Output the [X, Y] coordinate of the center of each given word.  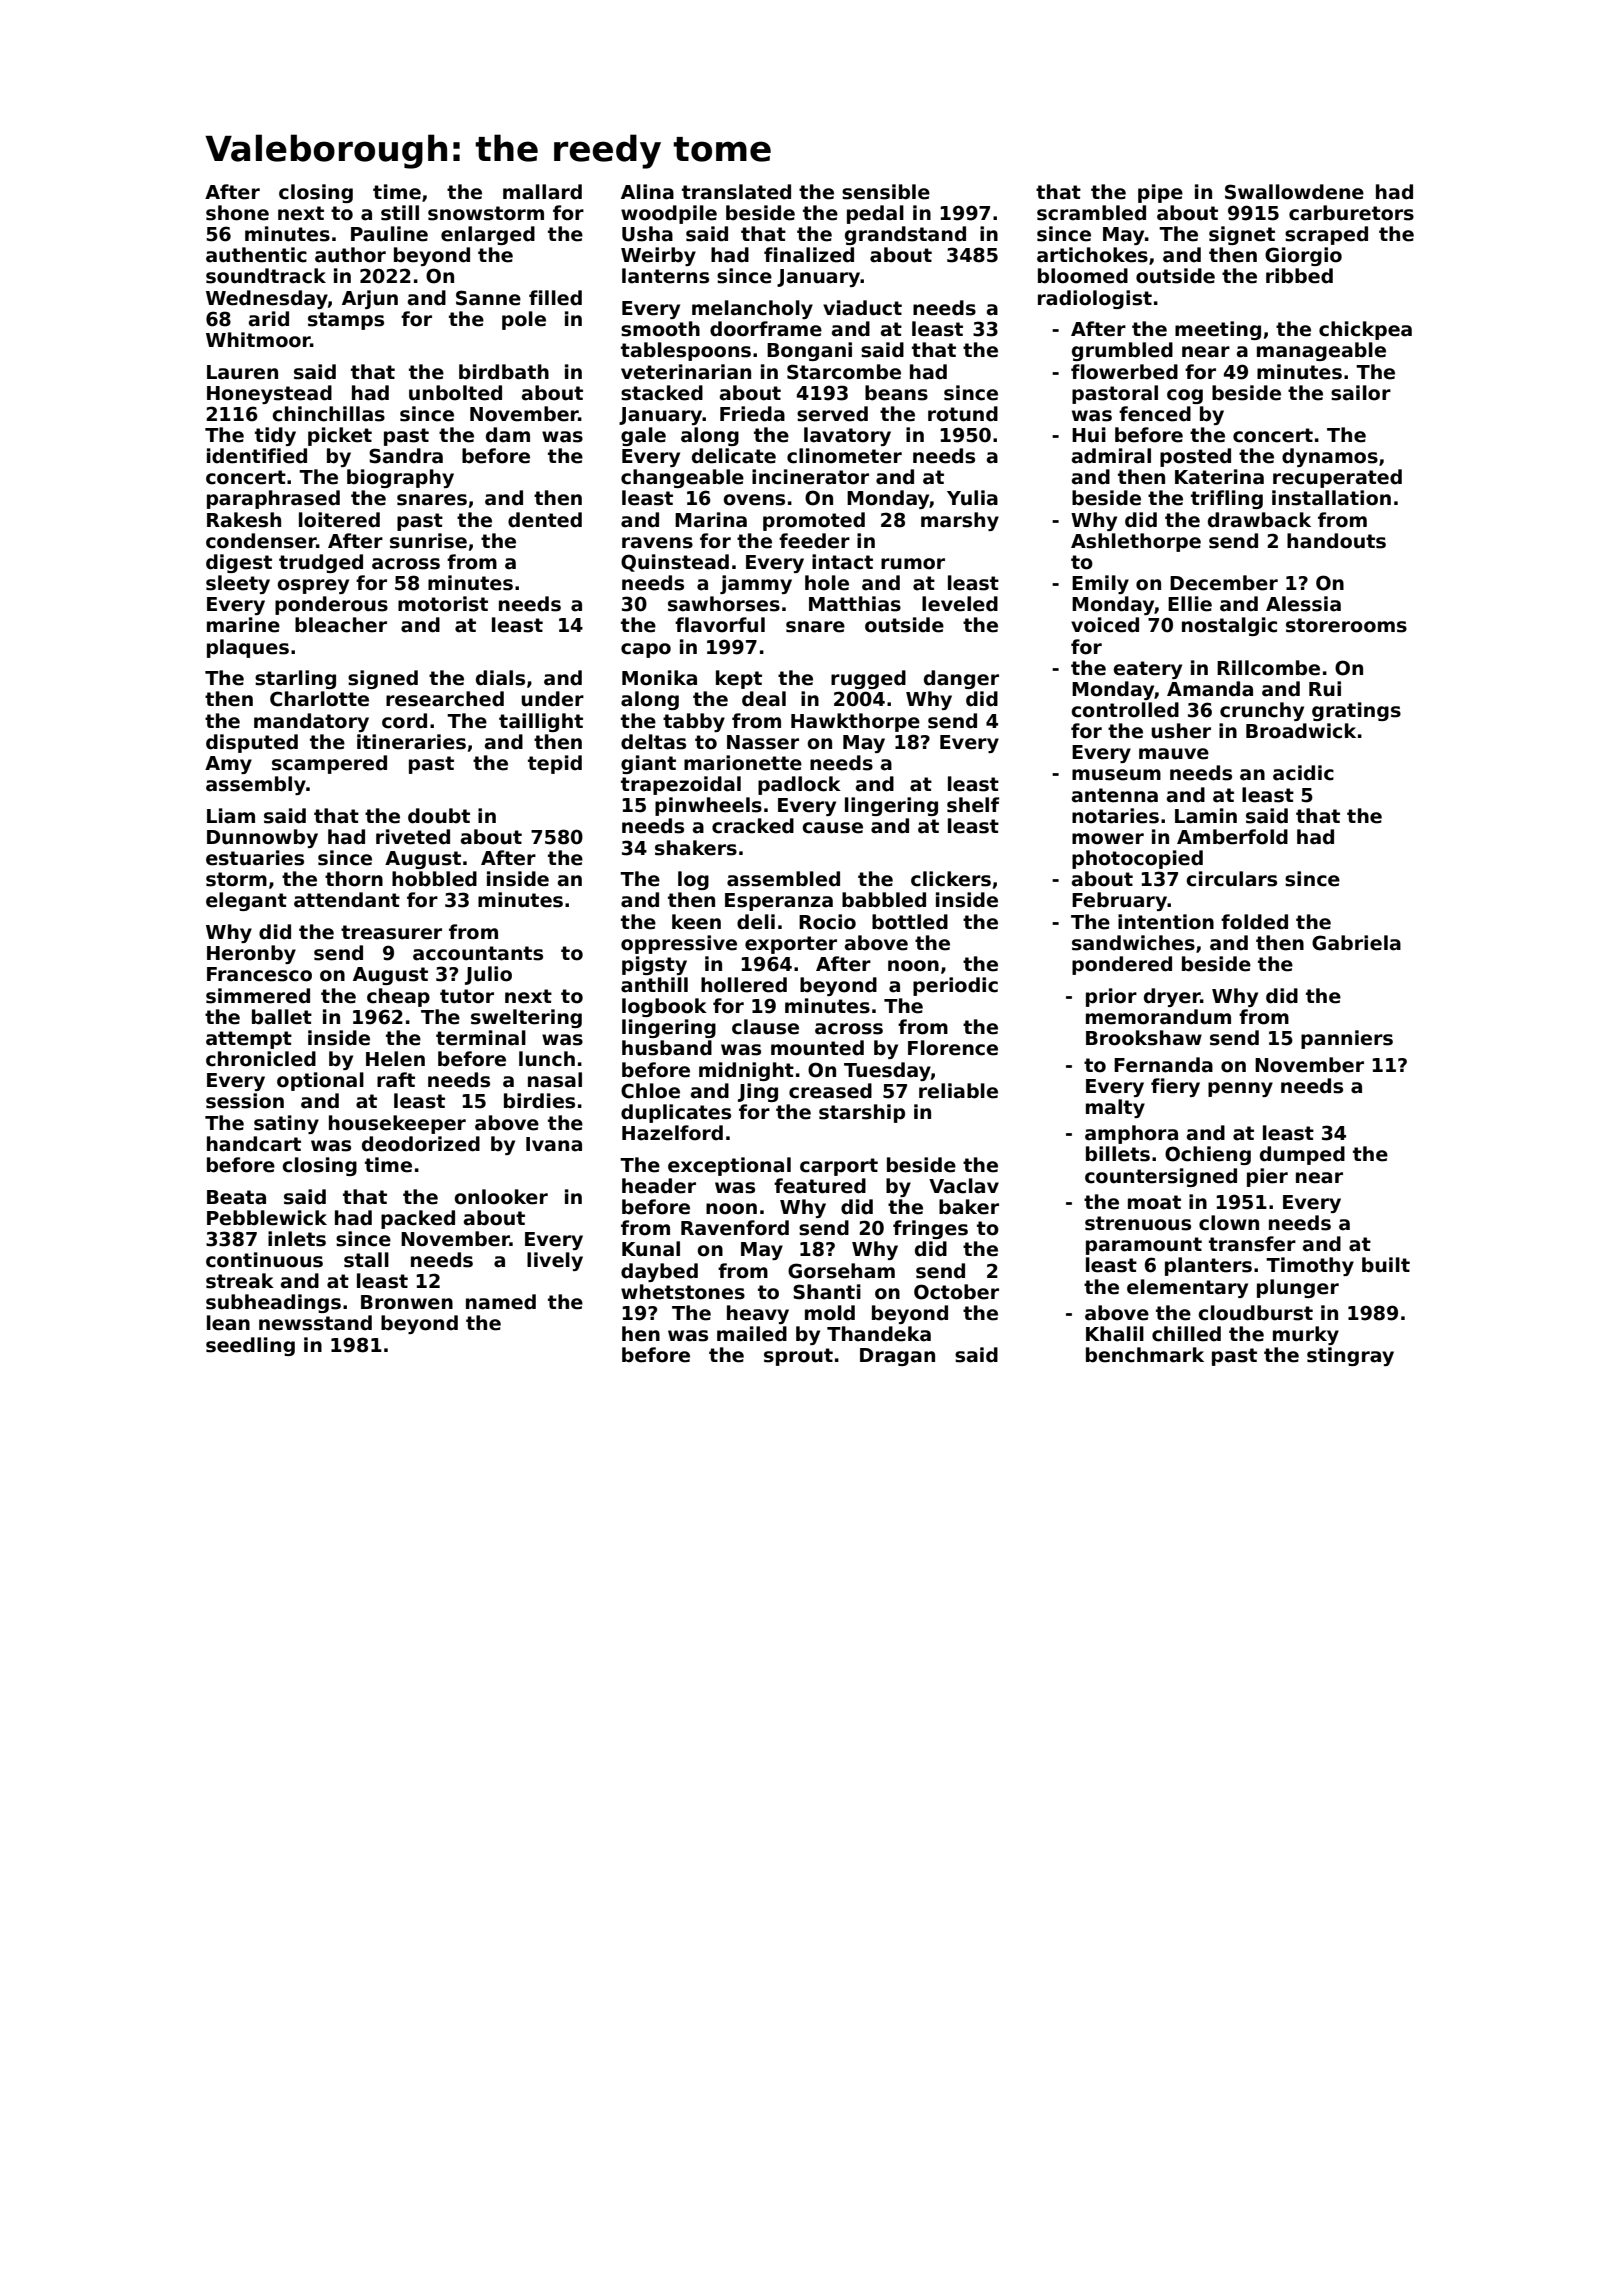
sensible [886, 192]
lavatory [847, 436]
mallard [542, 192]
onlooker [501, 1197]
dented [545, 520]
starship [862, 1113]
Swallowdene [1294, 192]
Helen [395, 1059]
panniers [1347, 1039]
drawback [1259, 520]
